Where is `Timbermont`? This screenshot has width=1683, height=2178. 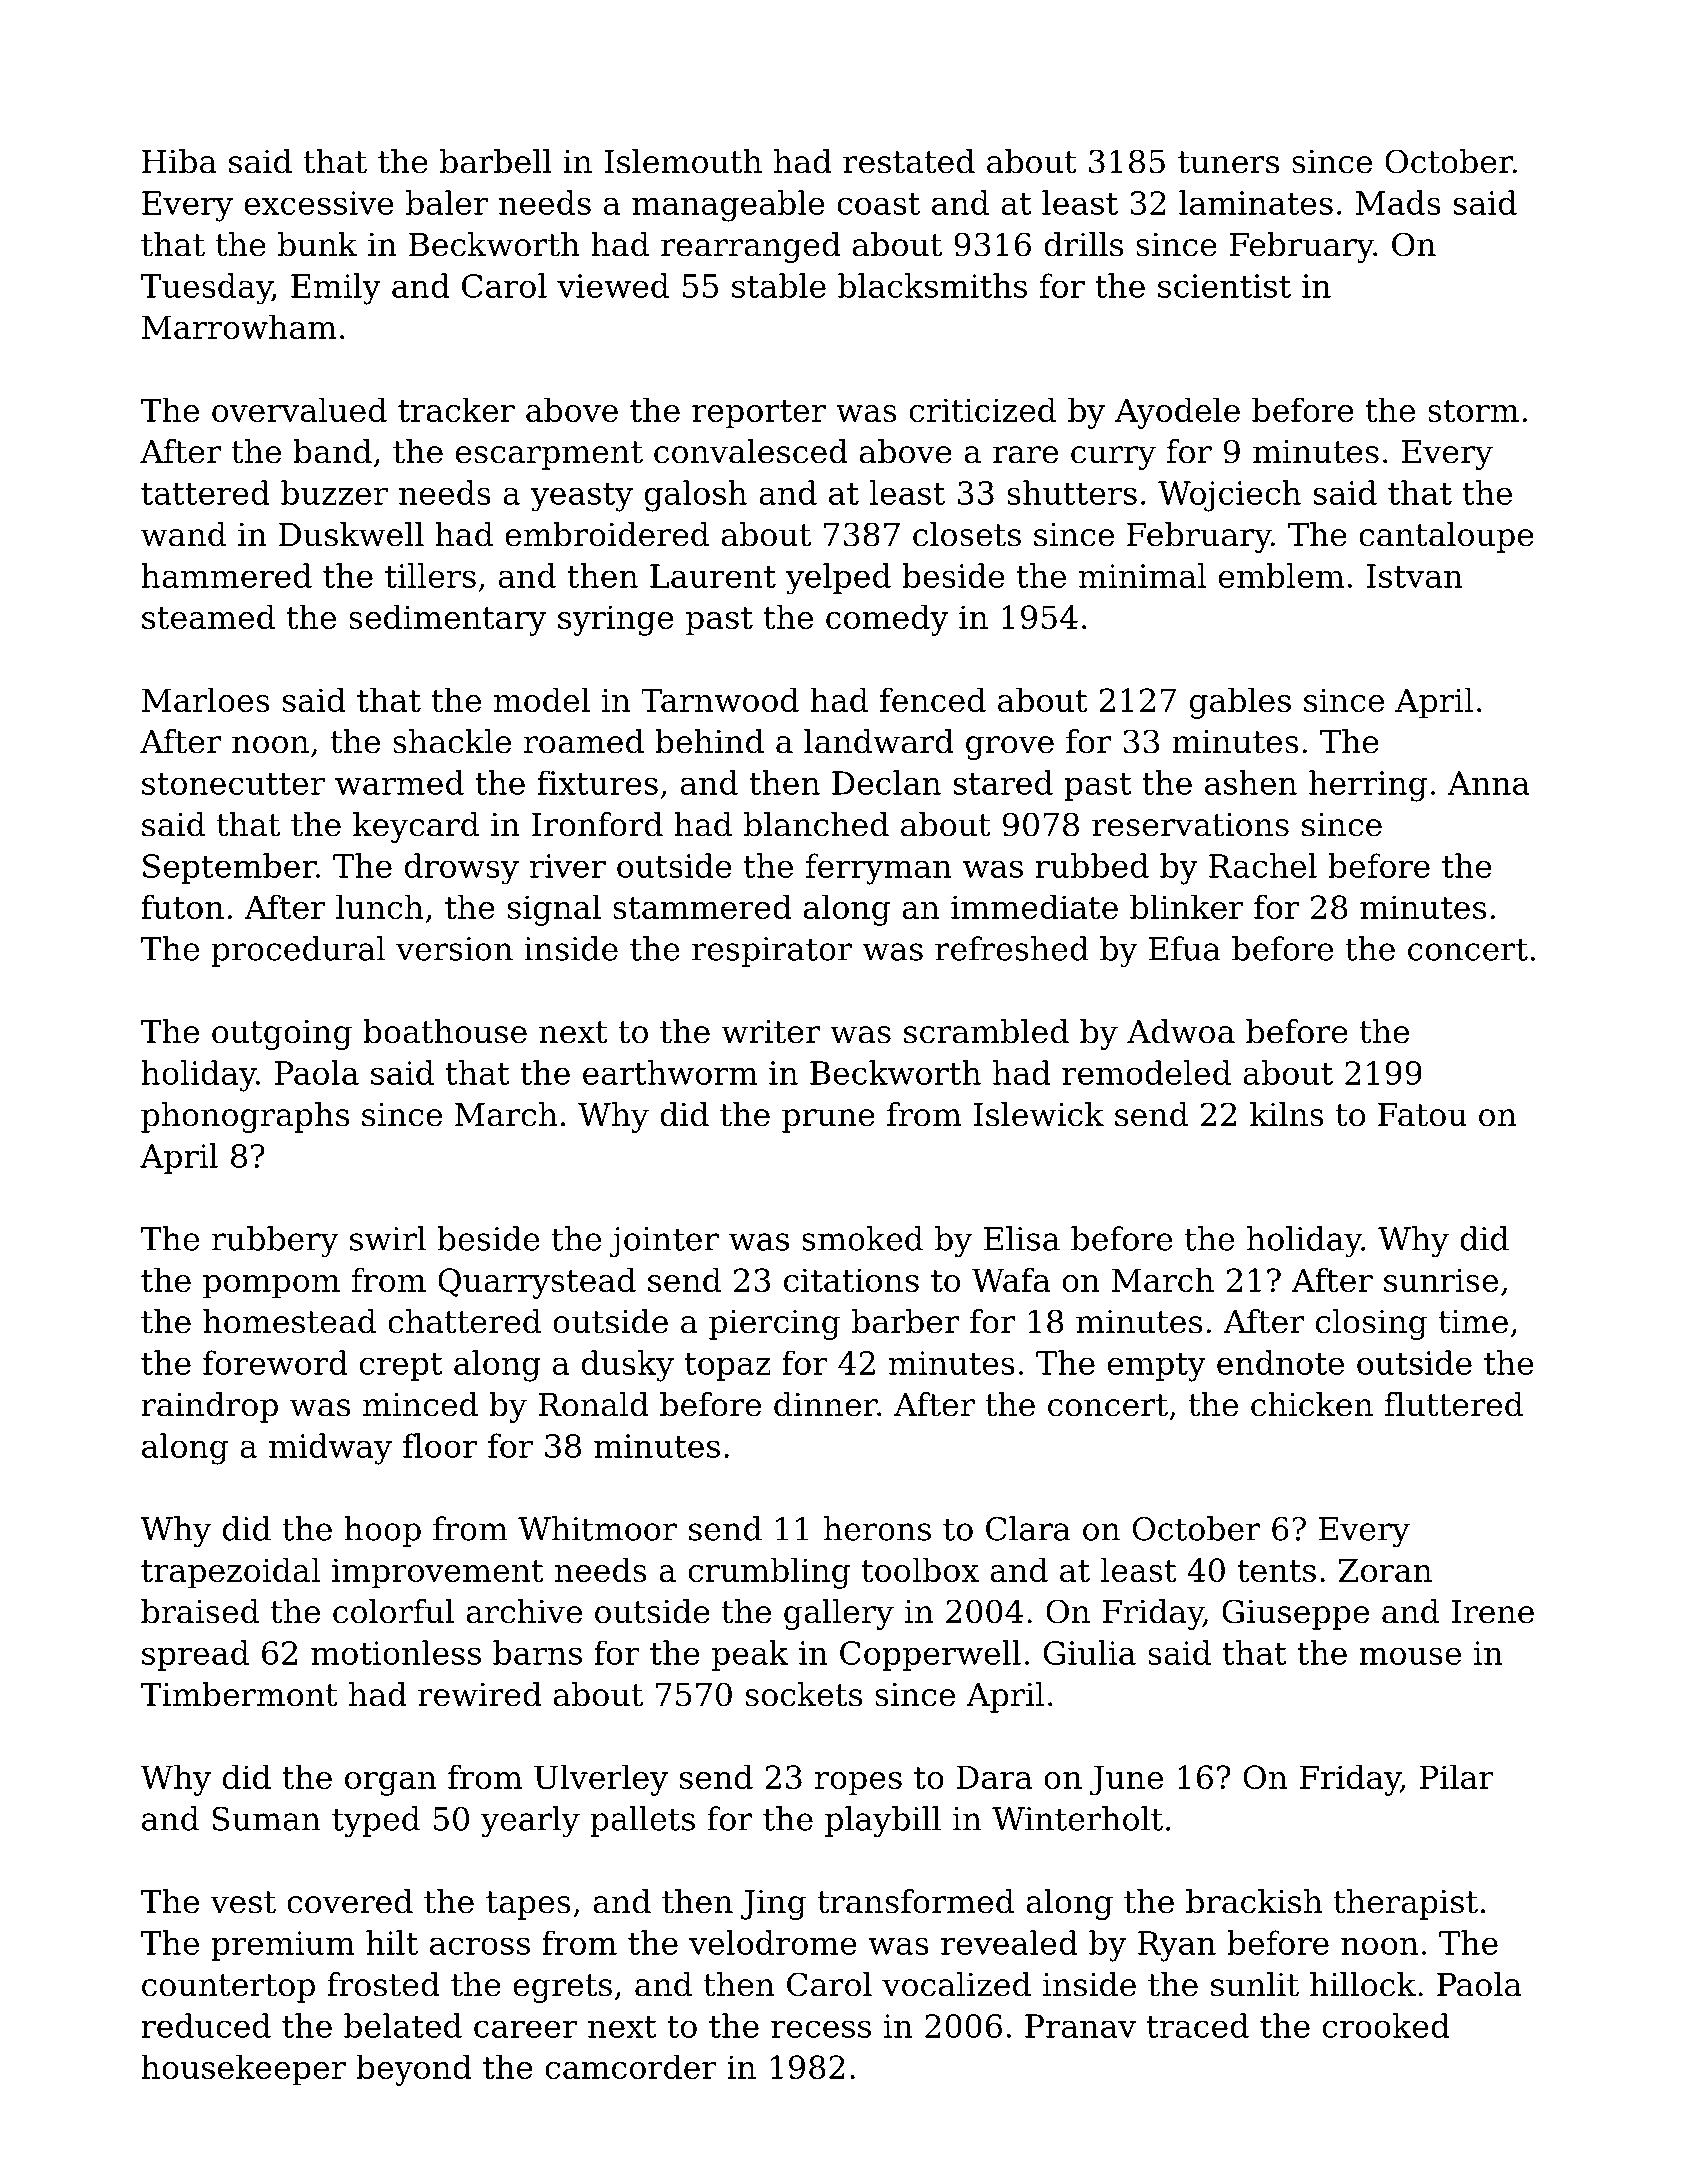
Timbermont is located at coordinates (239, 1694).
